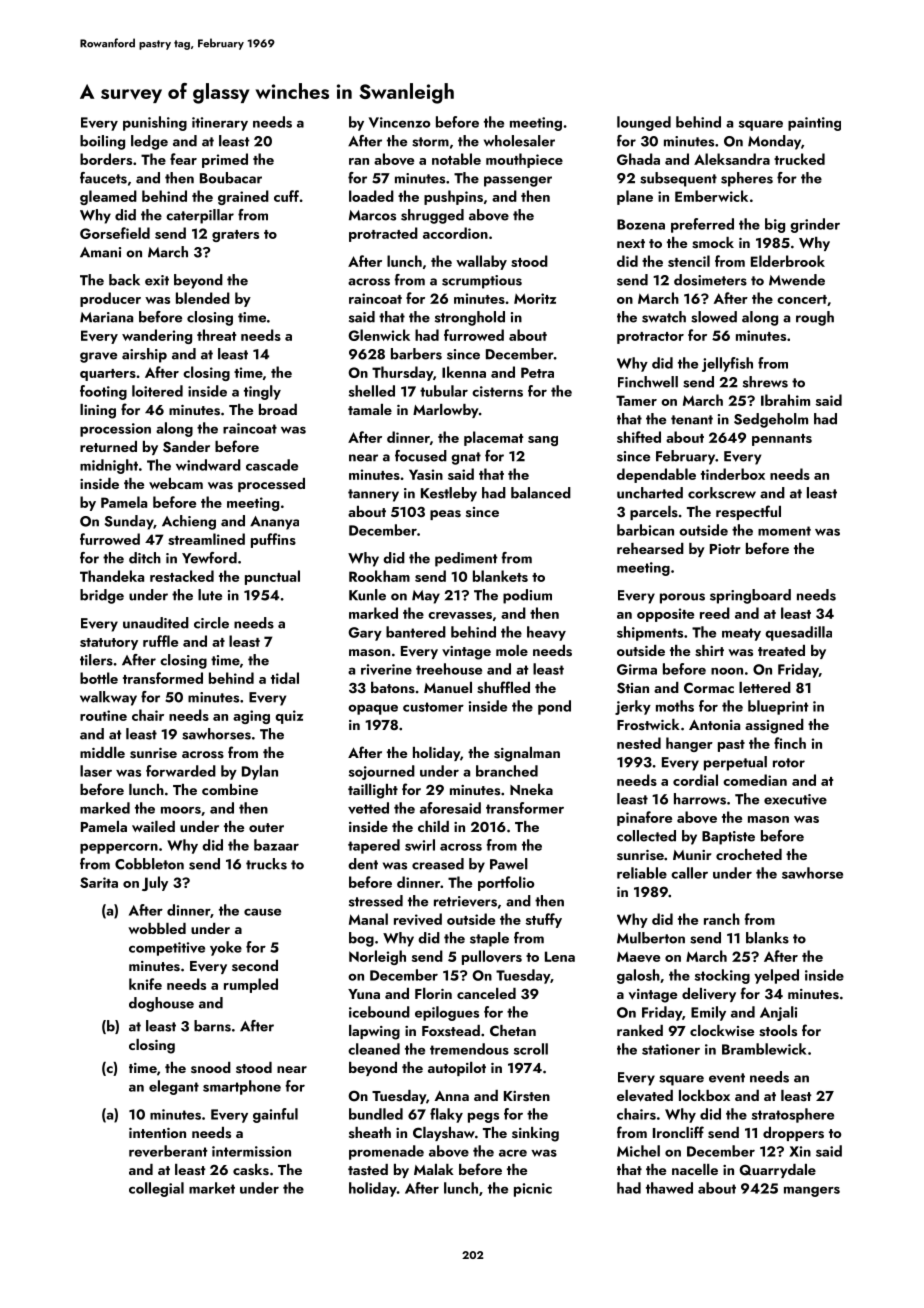 The image size is (924, 1308). Describe the element at coordinates (785, 400) in the screenshot. I see `Ibrahim` at that location.
